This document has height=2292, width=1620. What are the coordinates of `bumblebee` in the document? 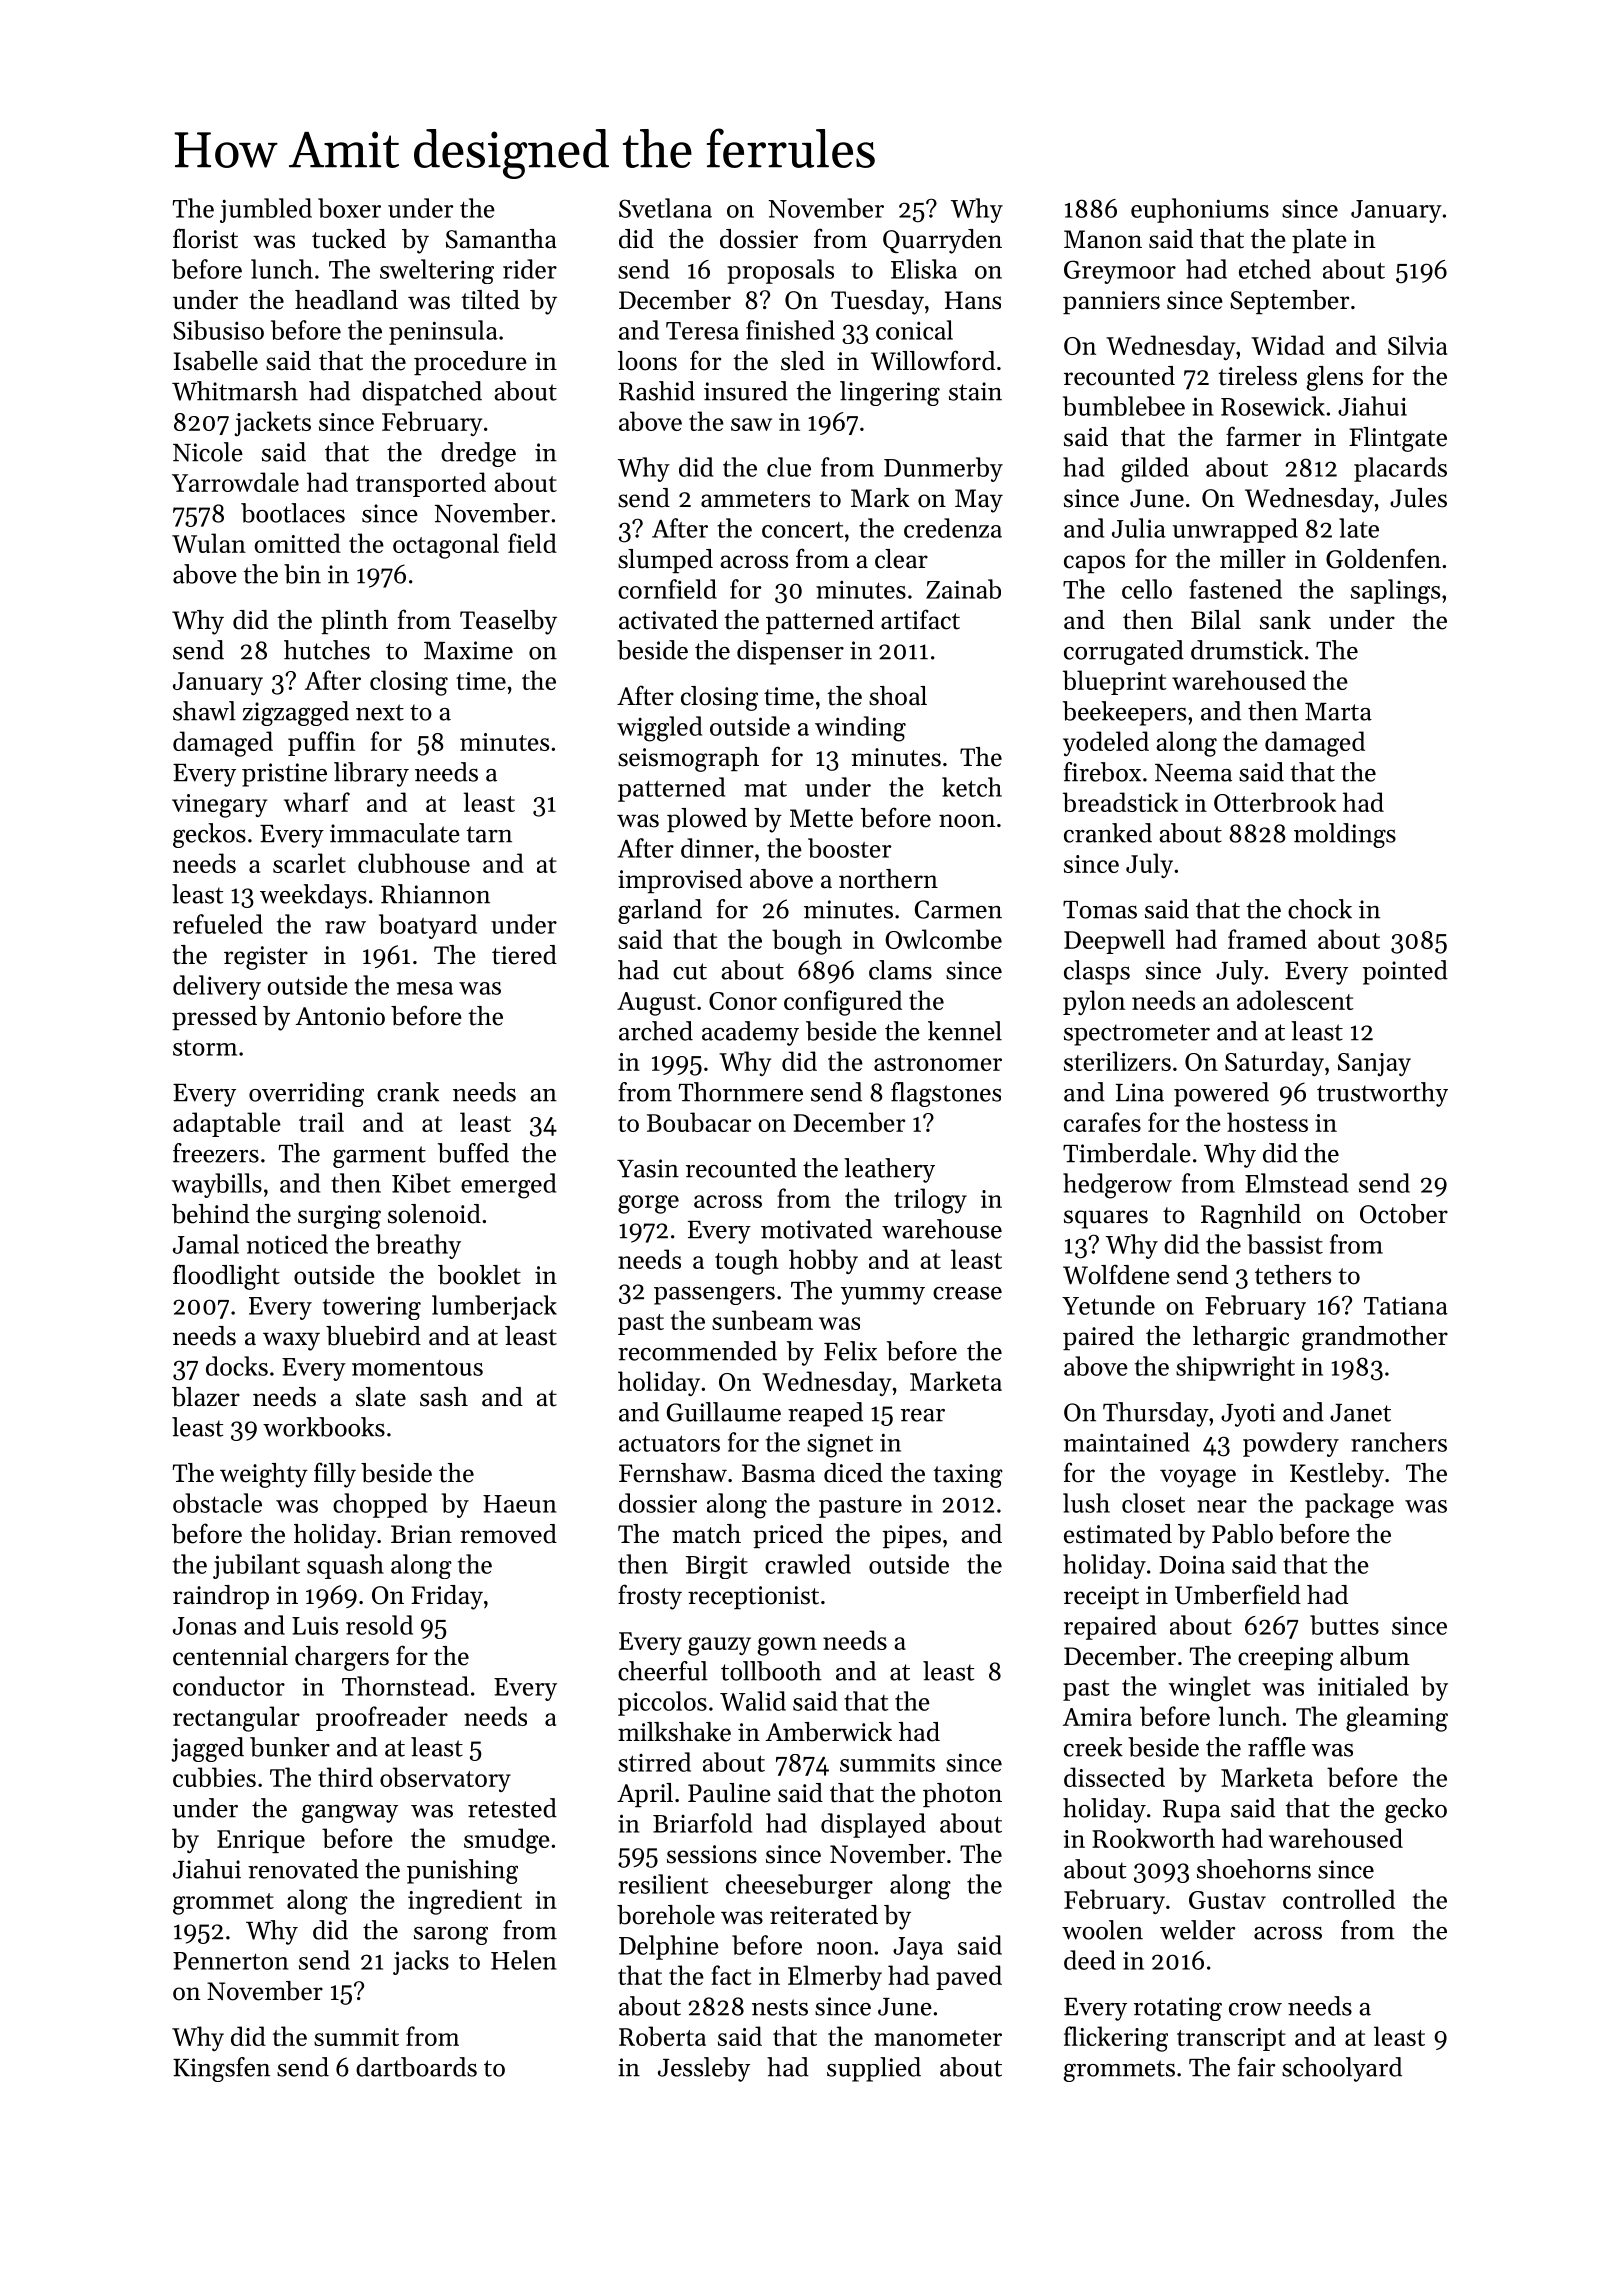 It's located at (1124, 406).
